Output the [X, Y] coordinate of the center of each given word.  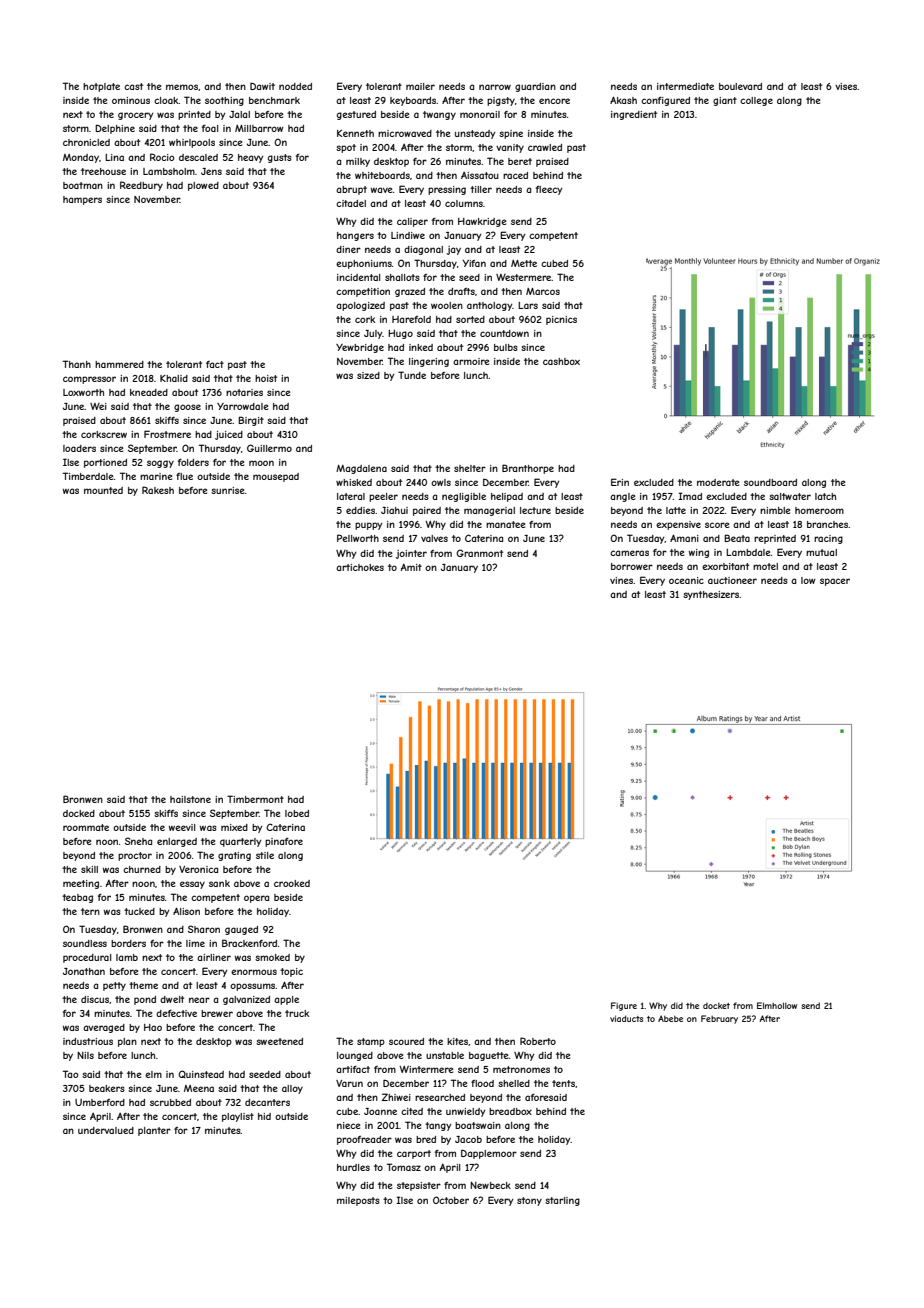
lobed [297, 813]
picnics [561, 320]
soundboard [770, 482]
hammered [119, 364]
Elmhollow [777, 1005]
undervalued [106, 1130]
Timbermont [255, 799]
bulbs [506, 347]
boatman [83, 185]
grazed [410, 292]
